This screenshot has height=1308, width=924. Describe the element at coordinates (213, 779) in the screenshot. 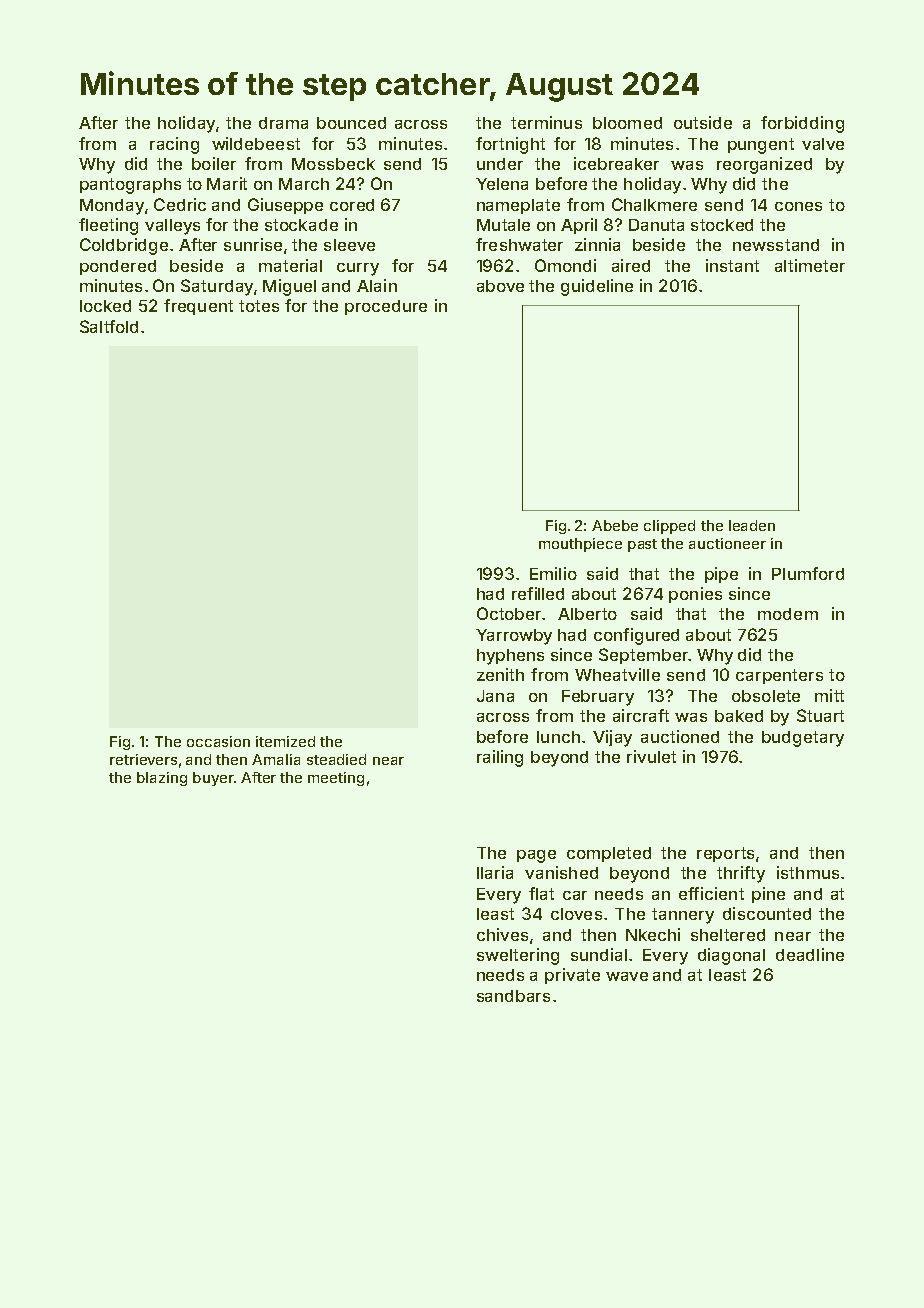

I see `buyer` at that location.
